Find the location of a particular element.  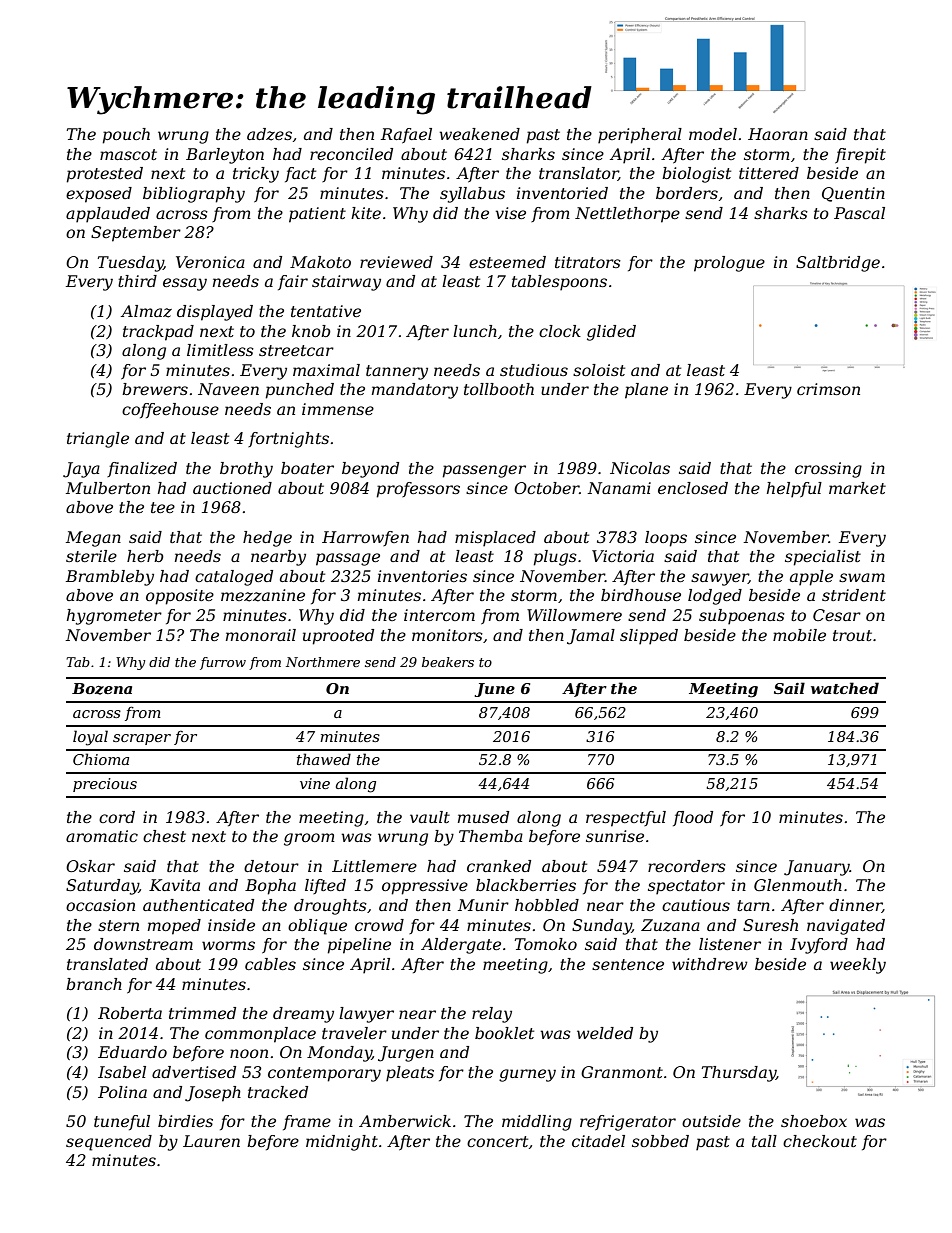

Jamal is located at coordinates (591, 637).
